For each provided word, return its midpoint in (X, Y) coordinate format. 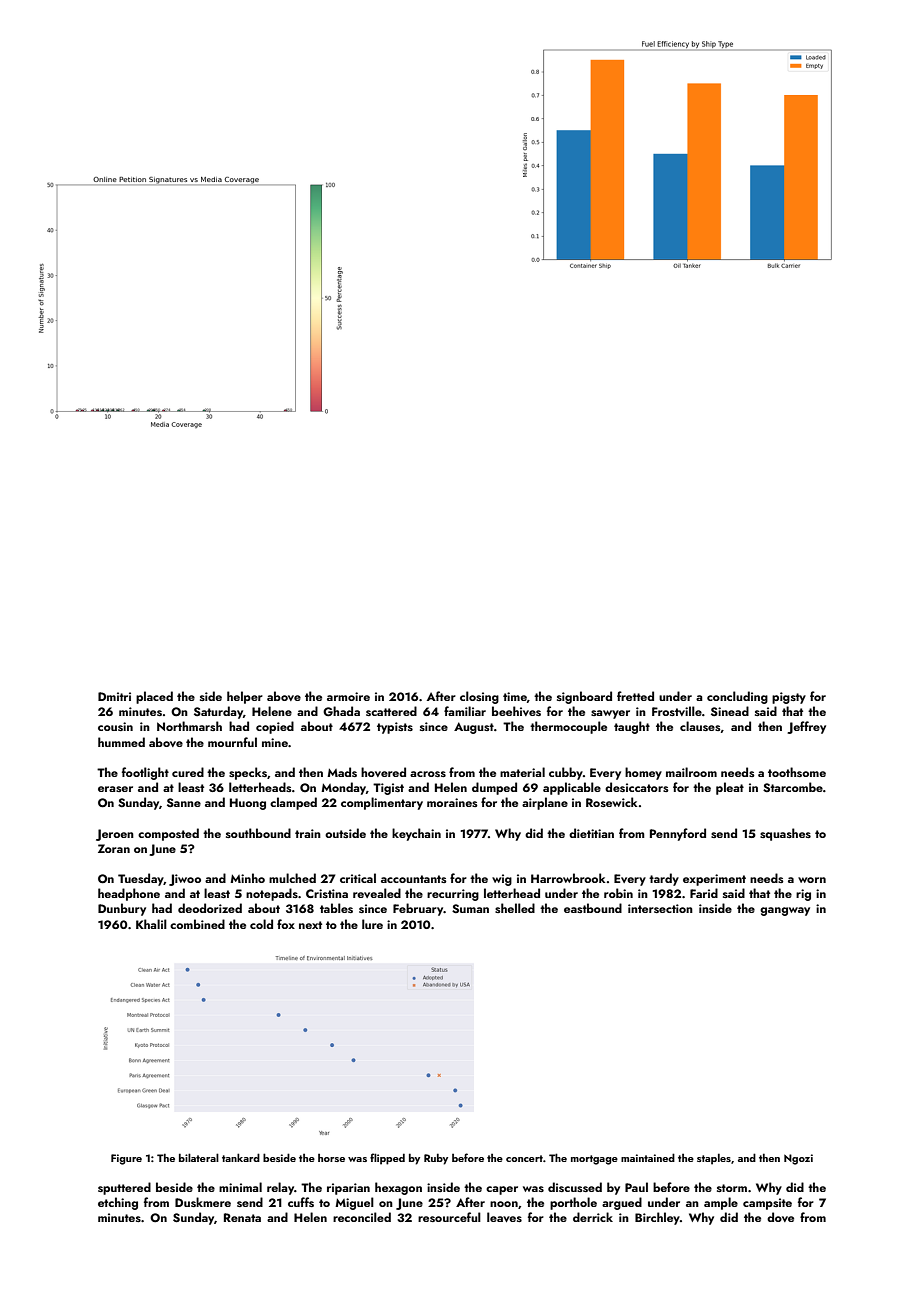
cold (261, 924)
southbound (258, 833)
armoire (348, 696)
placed (154, 697)
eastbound (593, 908)
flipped (387, 1159)
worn (812, 880)
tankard (241, 1157)
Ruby (436, 1159)
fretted (635, 696)
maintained (648, 1157)
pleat (730, 788)
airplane (545, 803)
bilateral (199, 1157)
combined (197, 924)
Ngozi (798, 1159)
